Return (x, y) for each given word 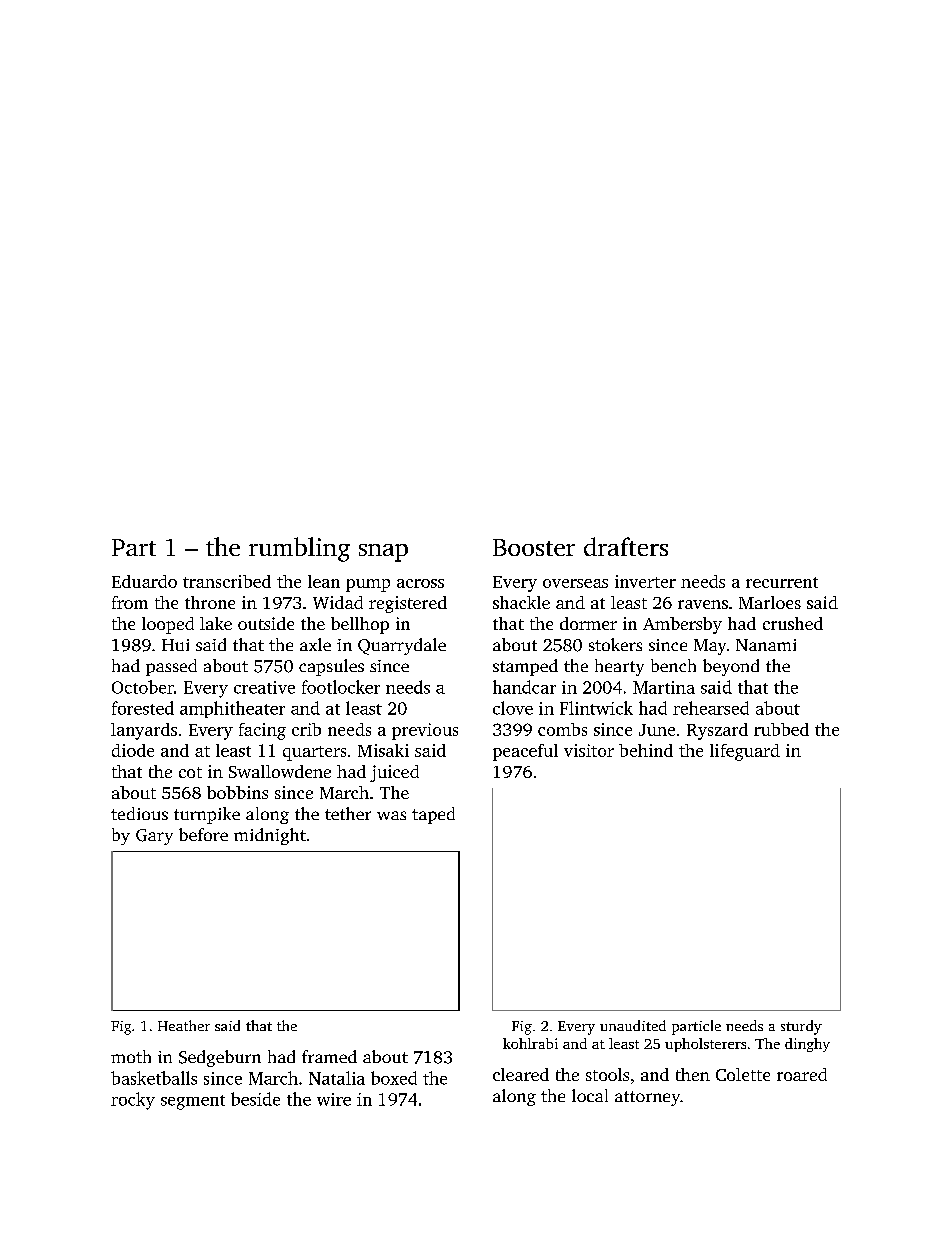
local (590, 1095)
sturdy (801, 1027)
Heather (184, 1025)
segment (193, 1102)
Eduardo (144, 581)
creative (264, 687)
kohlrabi (530, 1043)
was (391, 815)
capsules (331, 667)
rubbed (781, 729)
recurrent (782, 582)
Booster (534, 547)
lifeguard (745, 752)
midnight (270, 836)
